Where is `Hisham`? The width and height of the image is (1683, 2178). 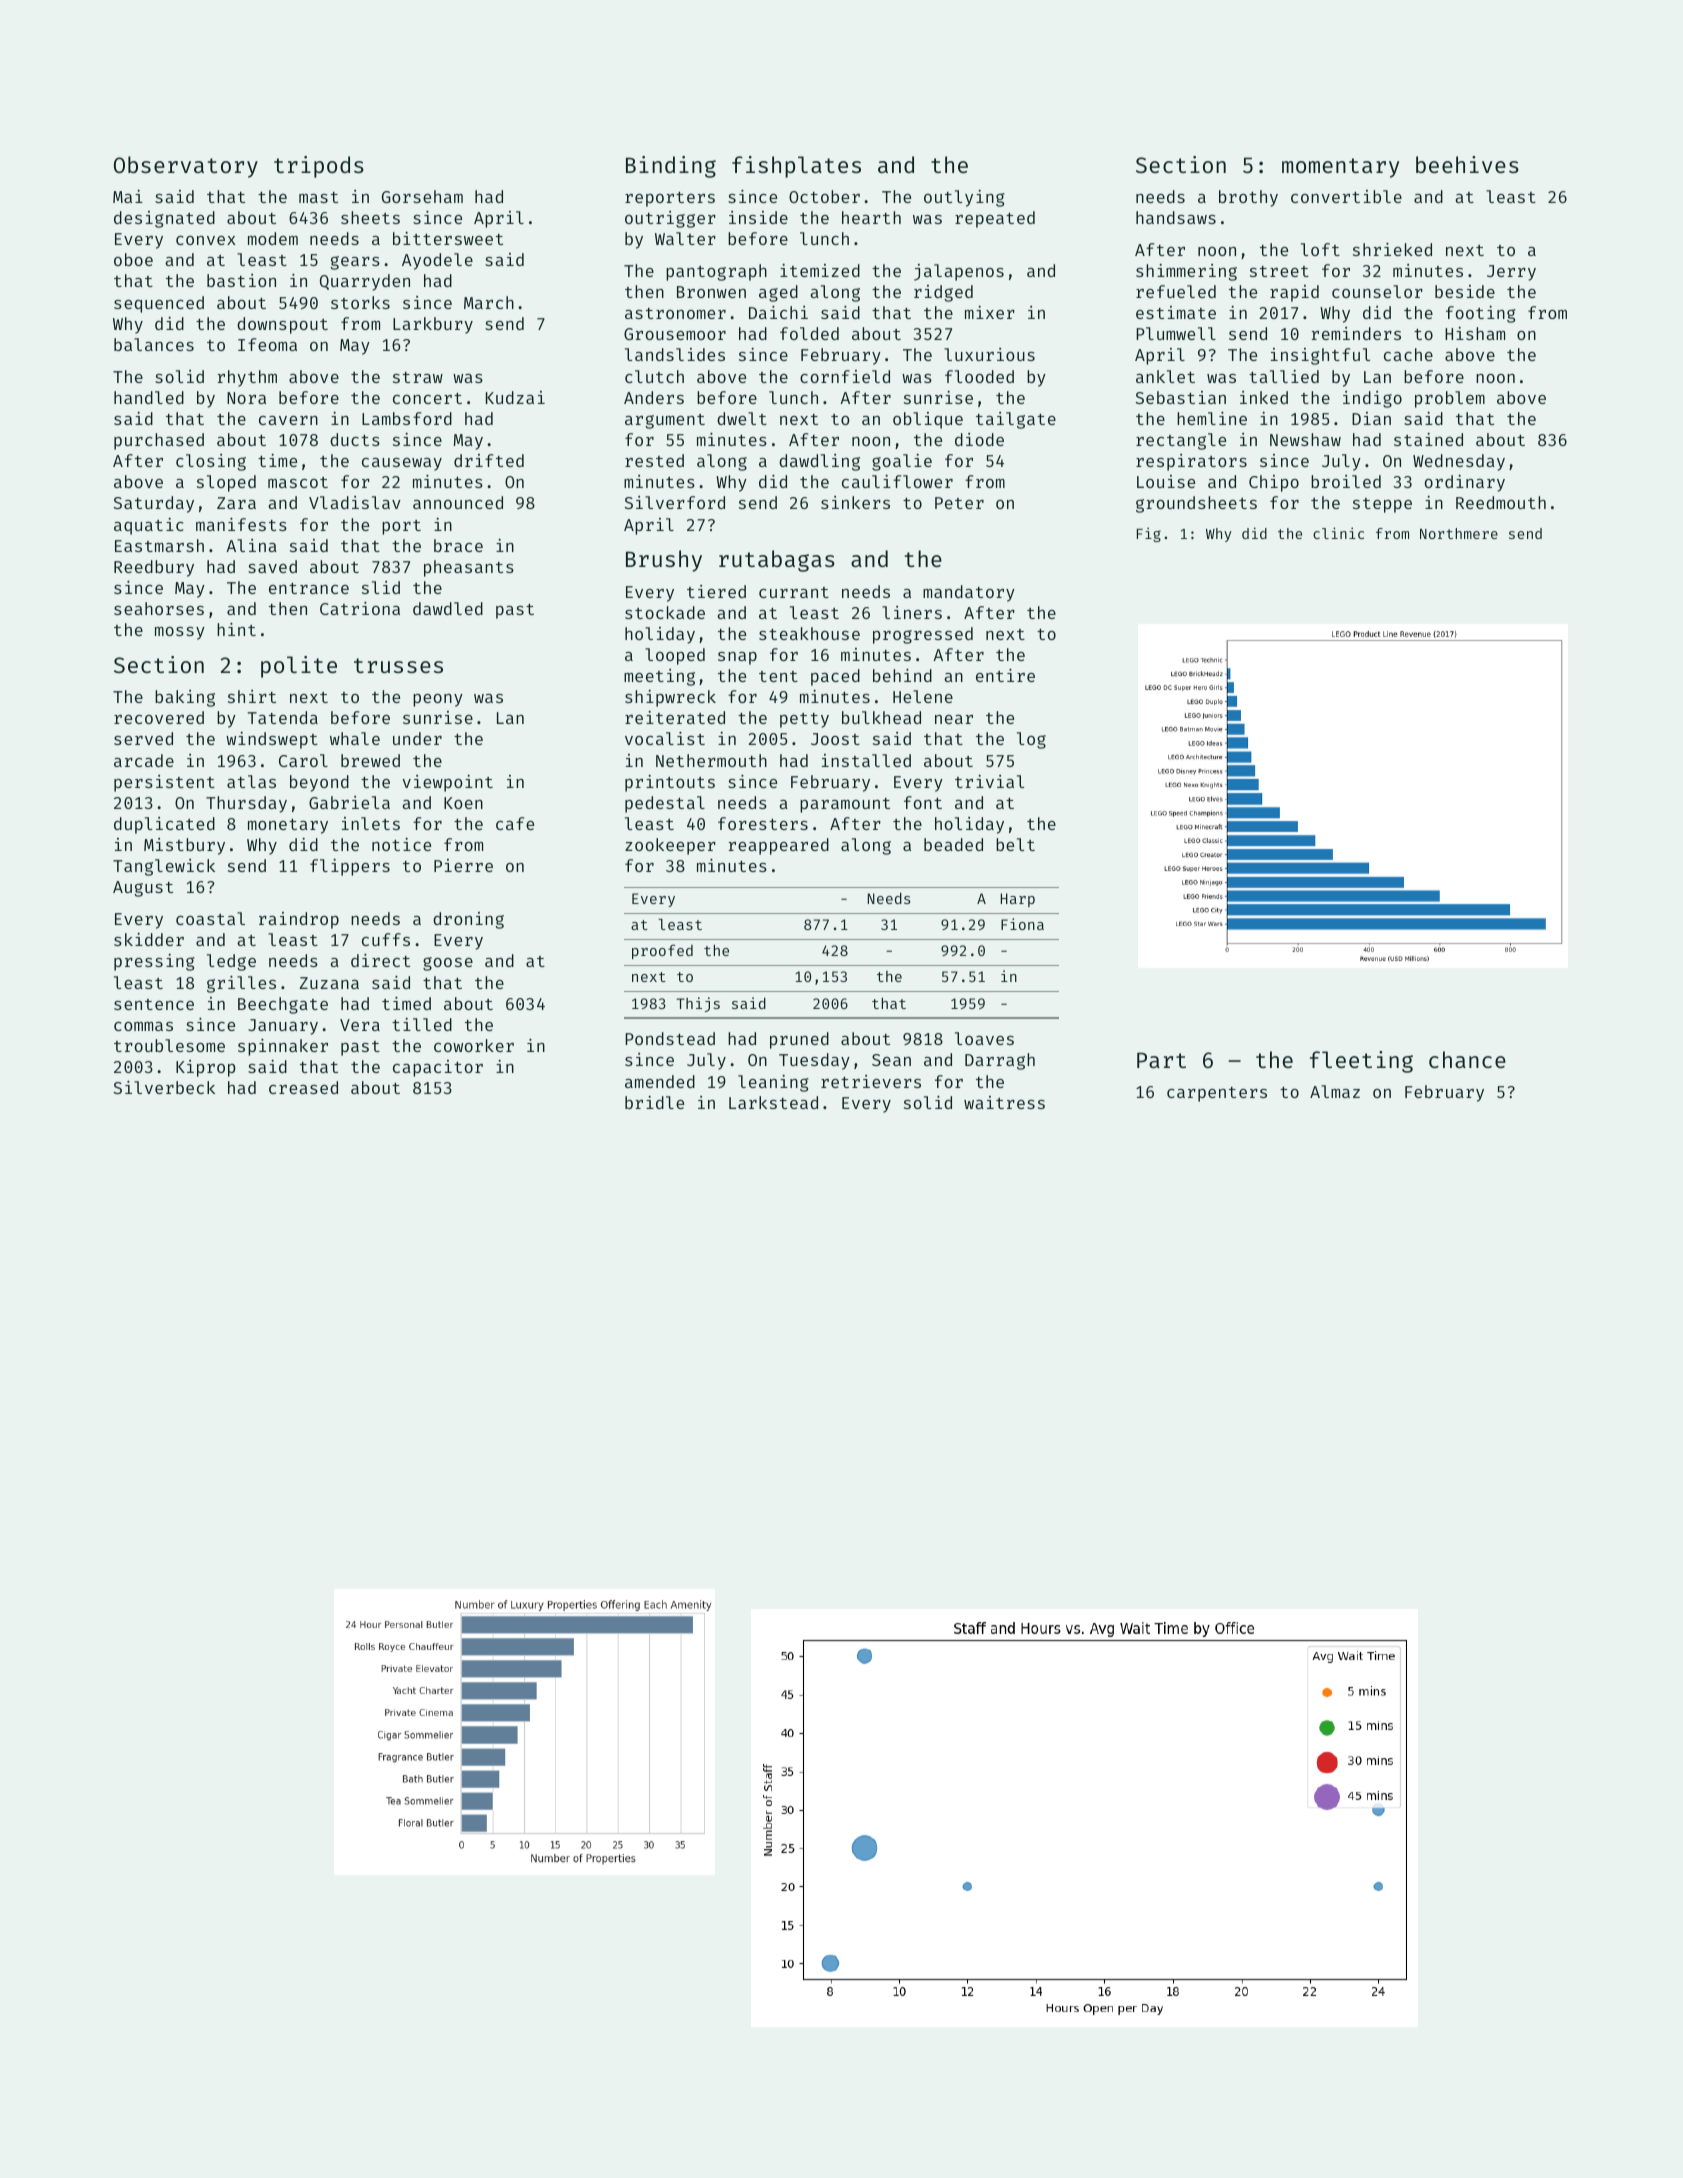
Hisham is located at coordinates (1475, 333).
